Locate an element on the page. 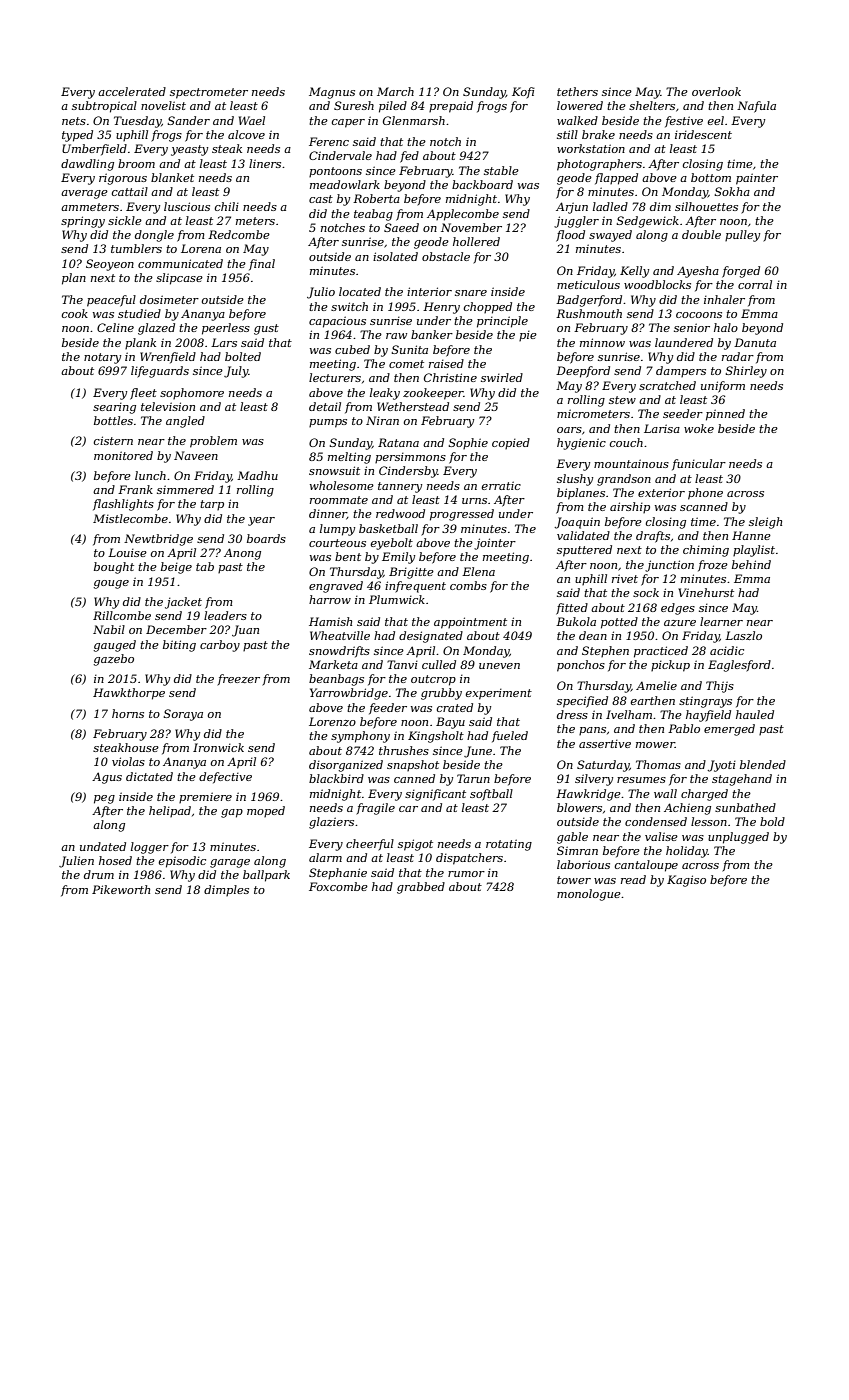 This image has width=849, height=1400. Pikeworth is located at coordinates (121, 889).
